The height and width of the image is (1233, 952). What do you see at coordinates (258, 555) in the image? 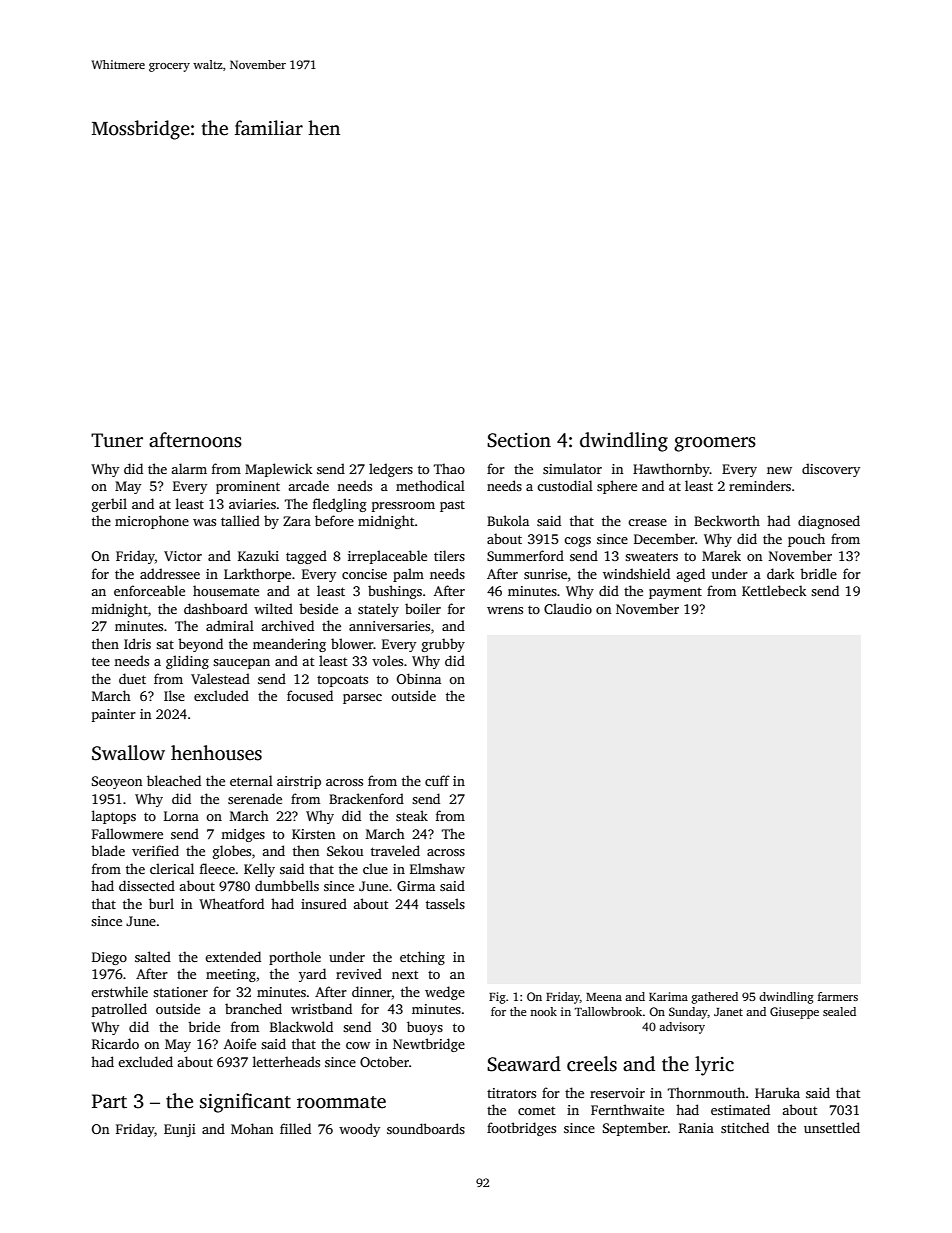
I see `Kazuki` at bounding box center [258, 555].
